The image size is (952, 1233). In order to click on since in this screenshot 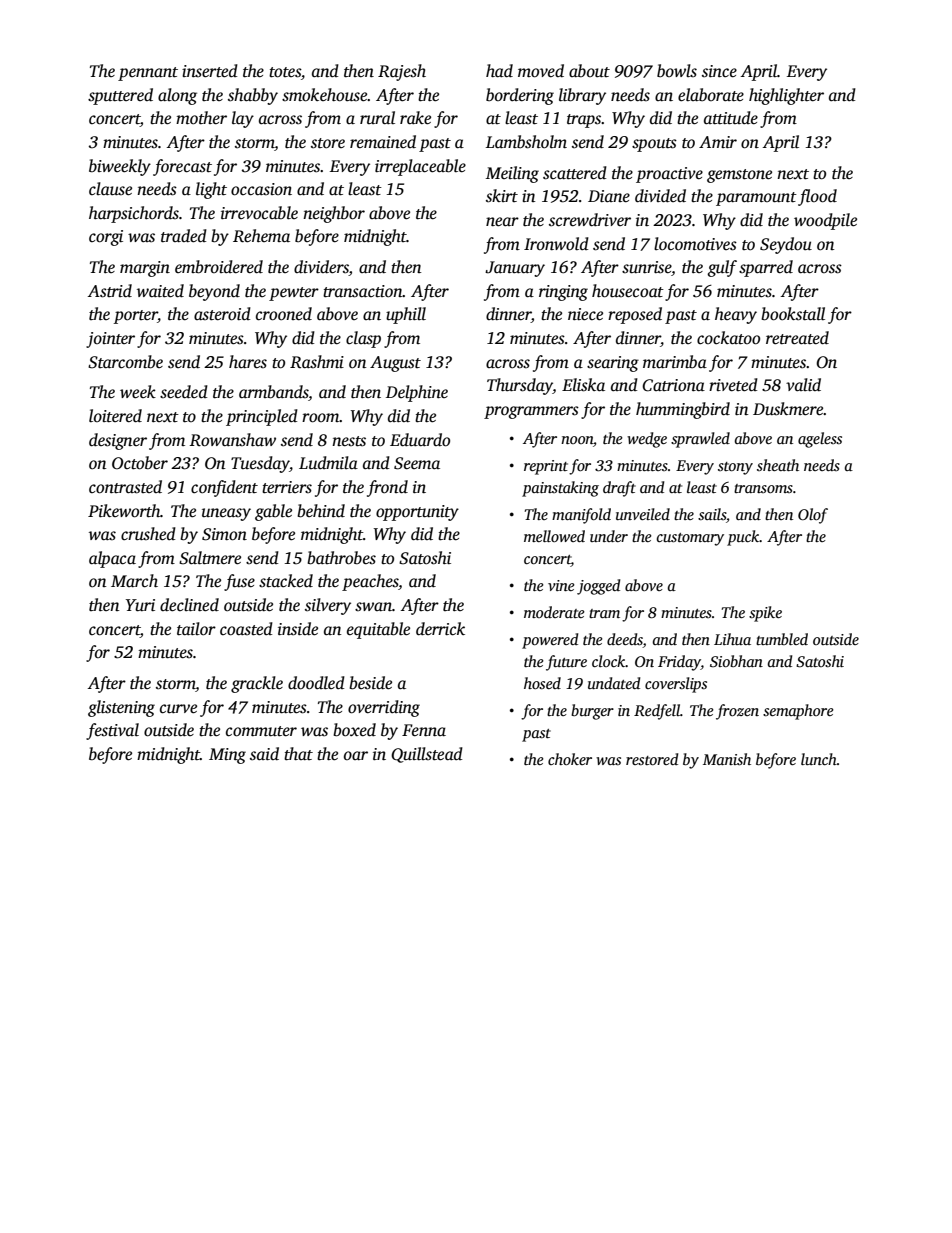, I will do `click(719, 71)`.
